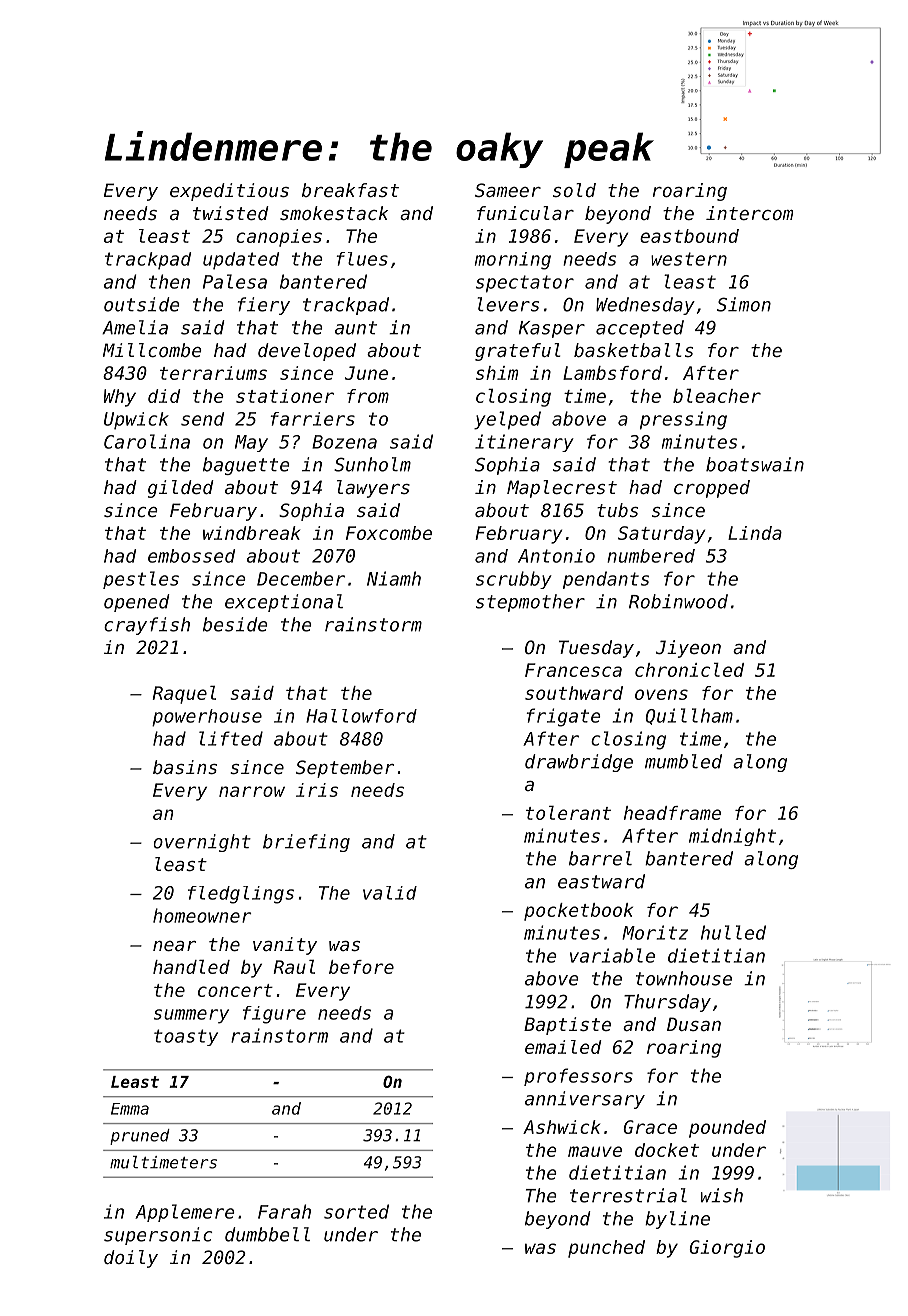 Image resolution: width=908 pixels, height=1316 pixels. I want to click on pendants, so click(606, 580).
